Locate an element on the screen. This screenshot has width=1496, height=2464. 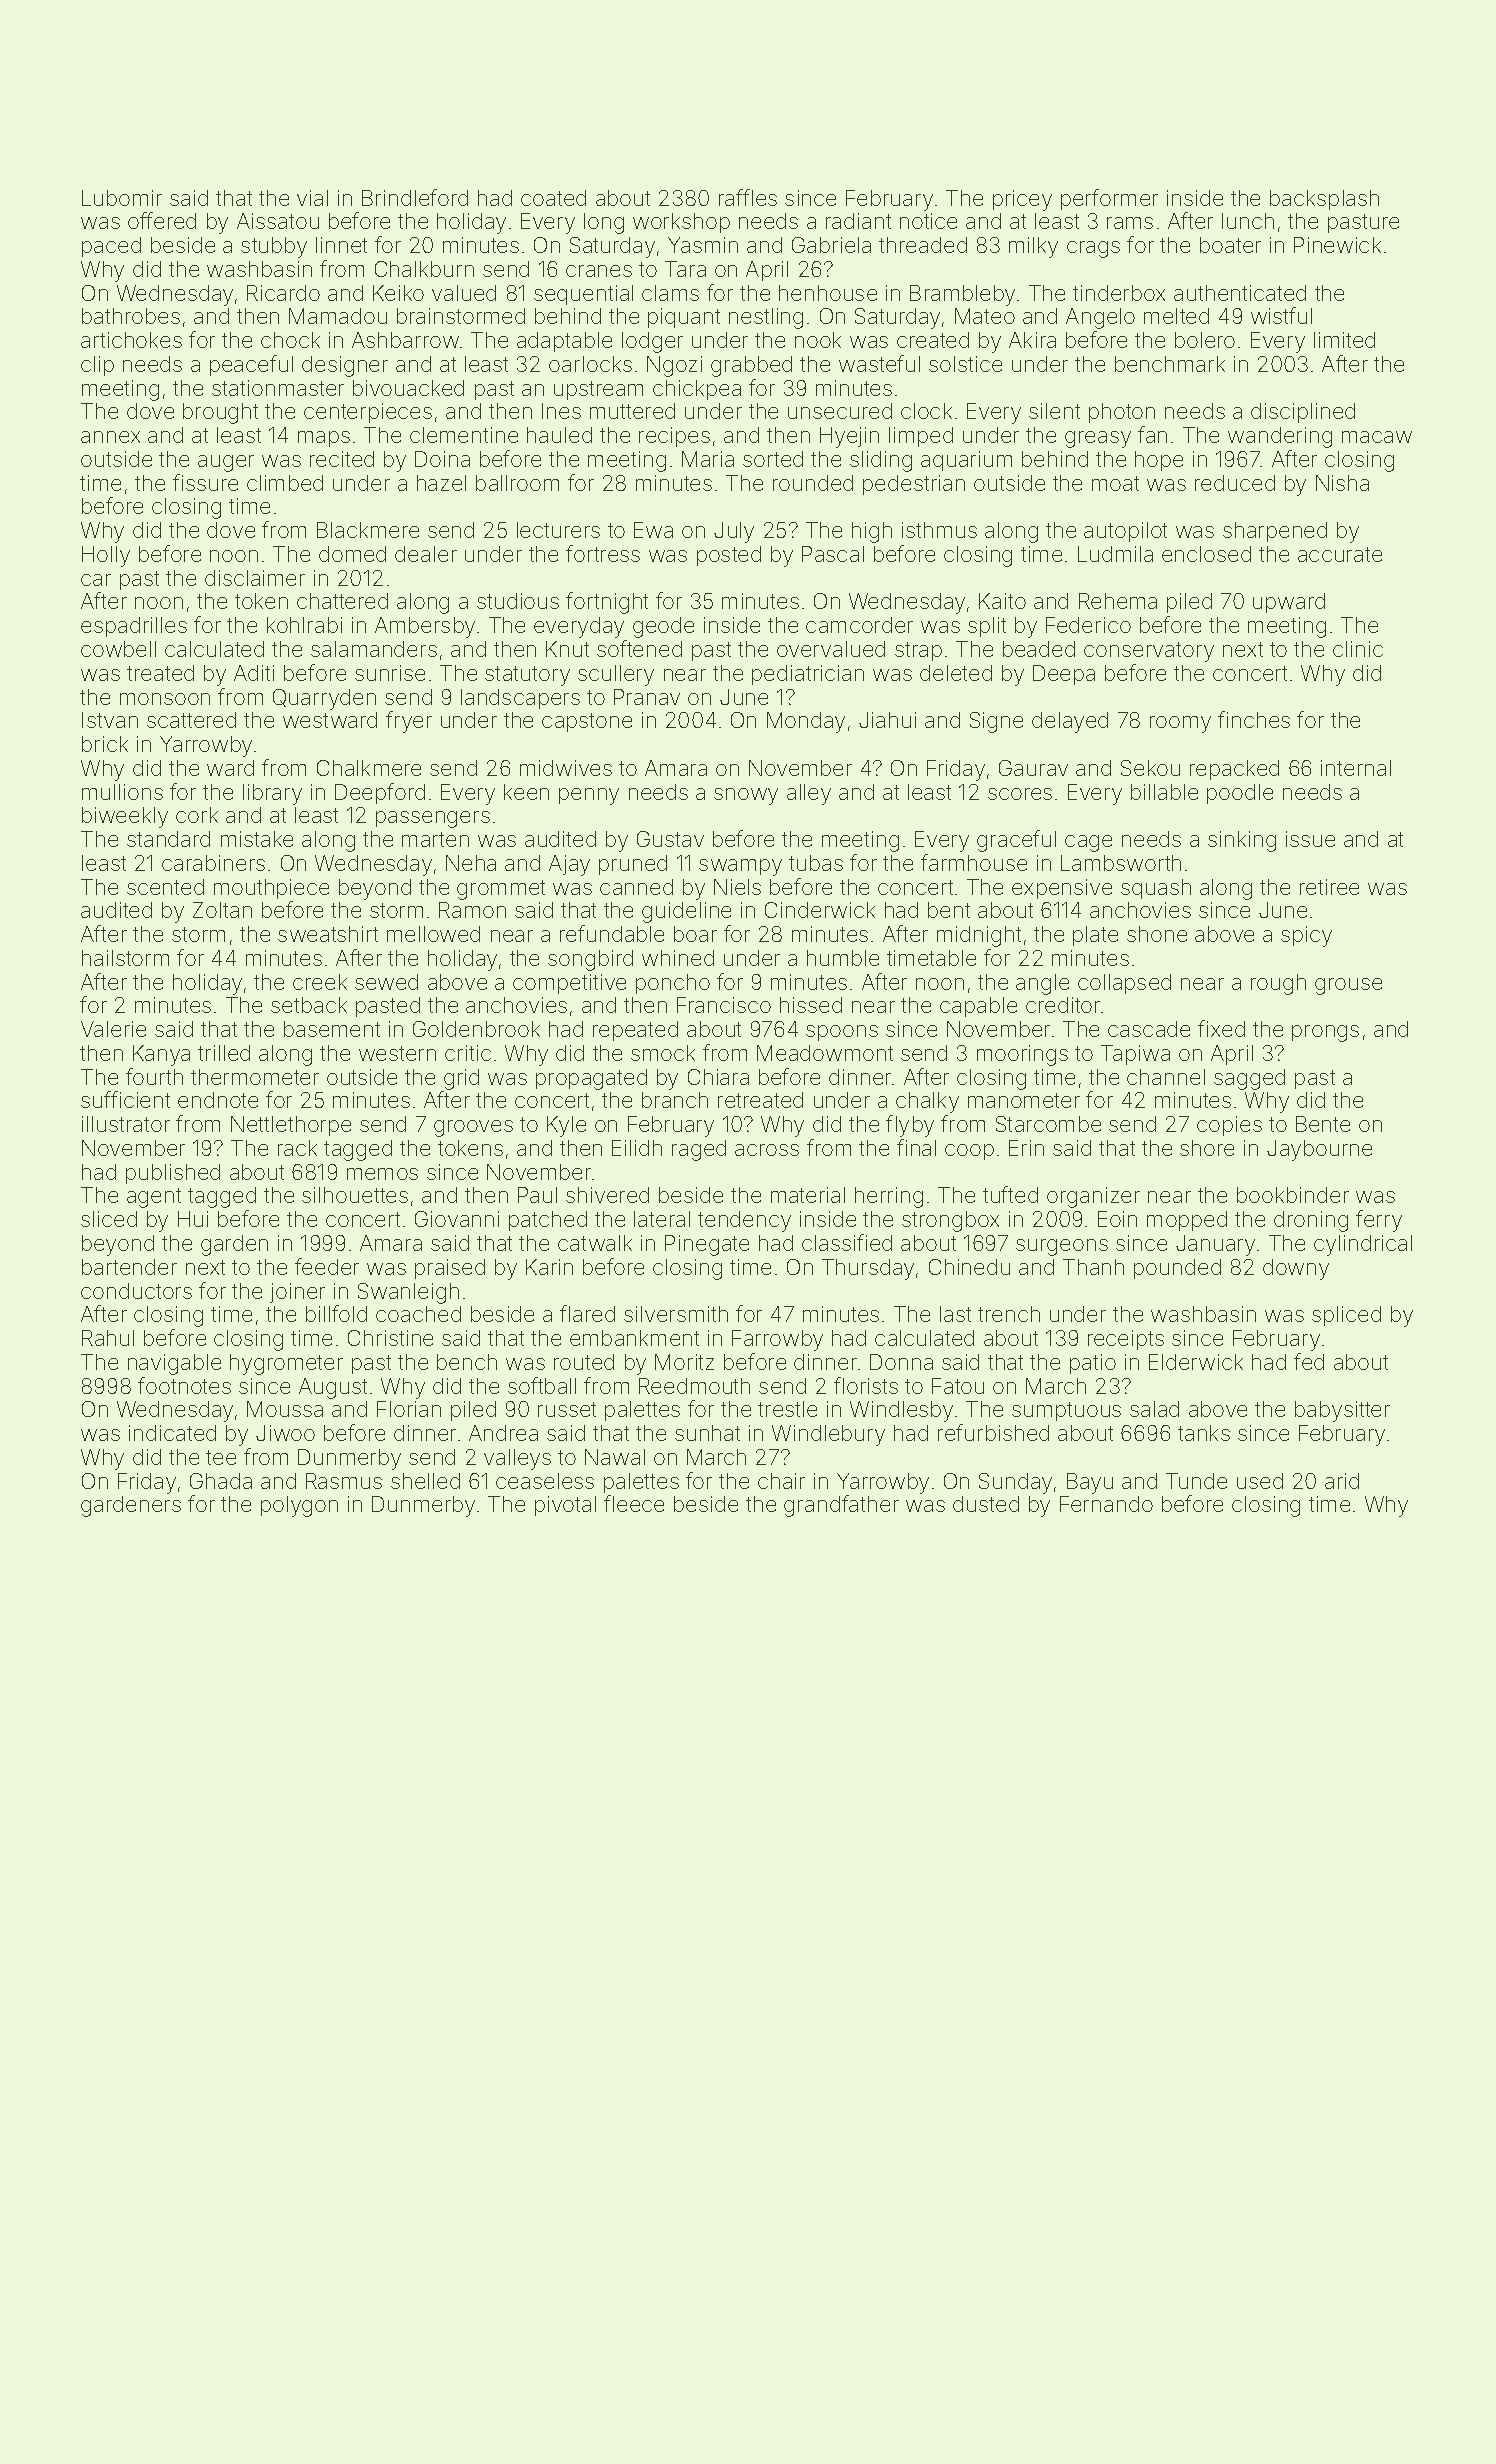
thermometer is located at coordinates (255, 1077).
